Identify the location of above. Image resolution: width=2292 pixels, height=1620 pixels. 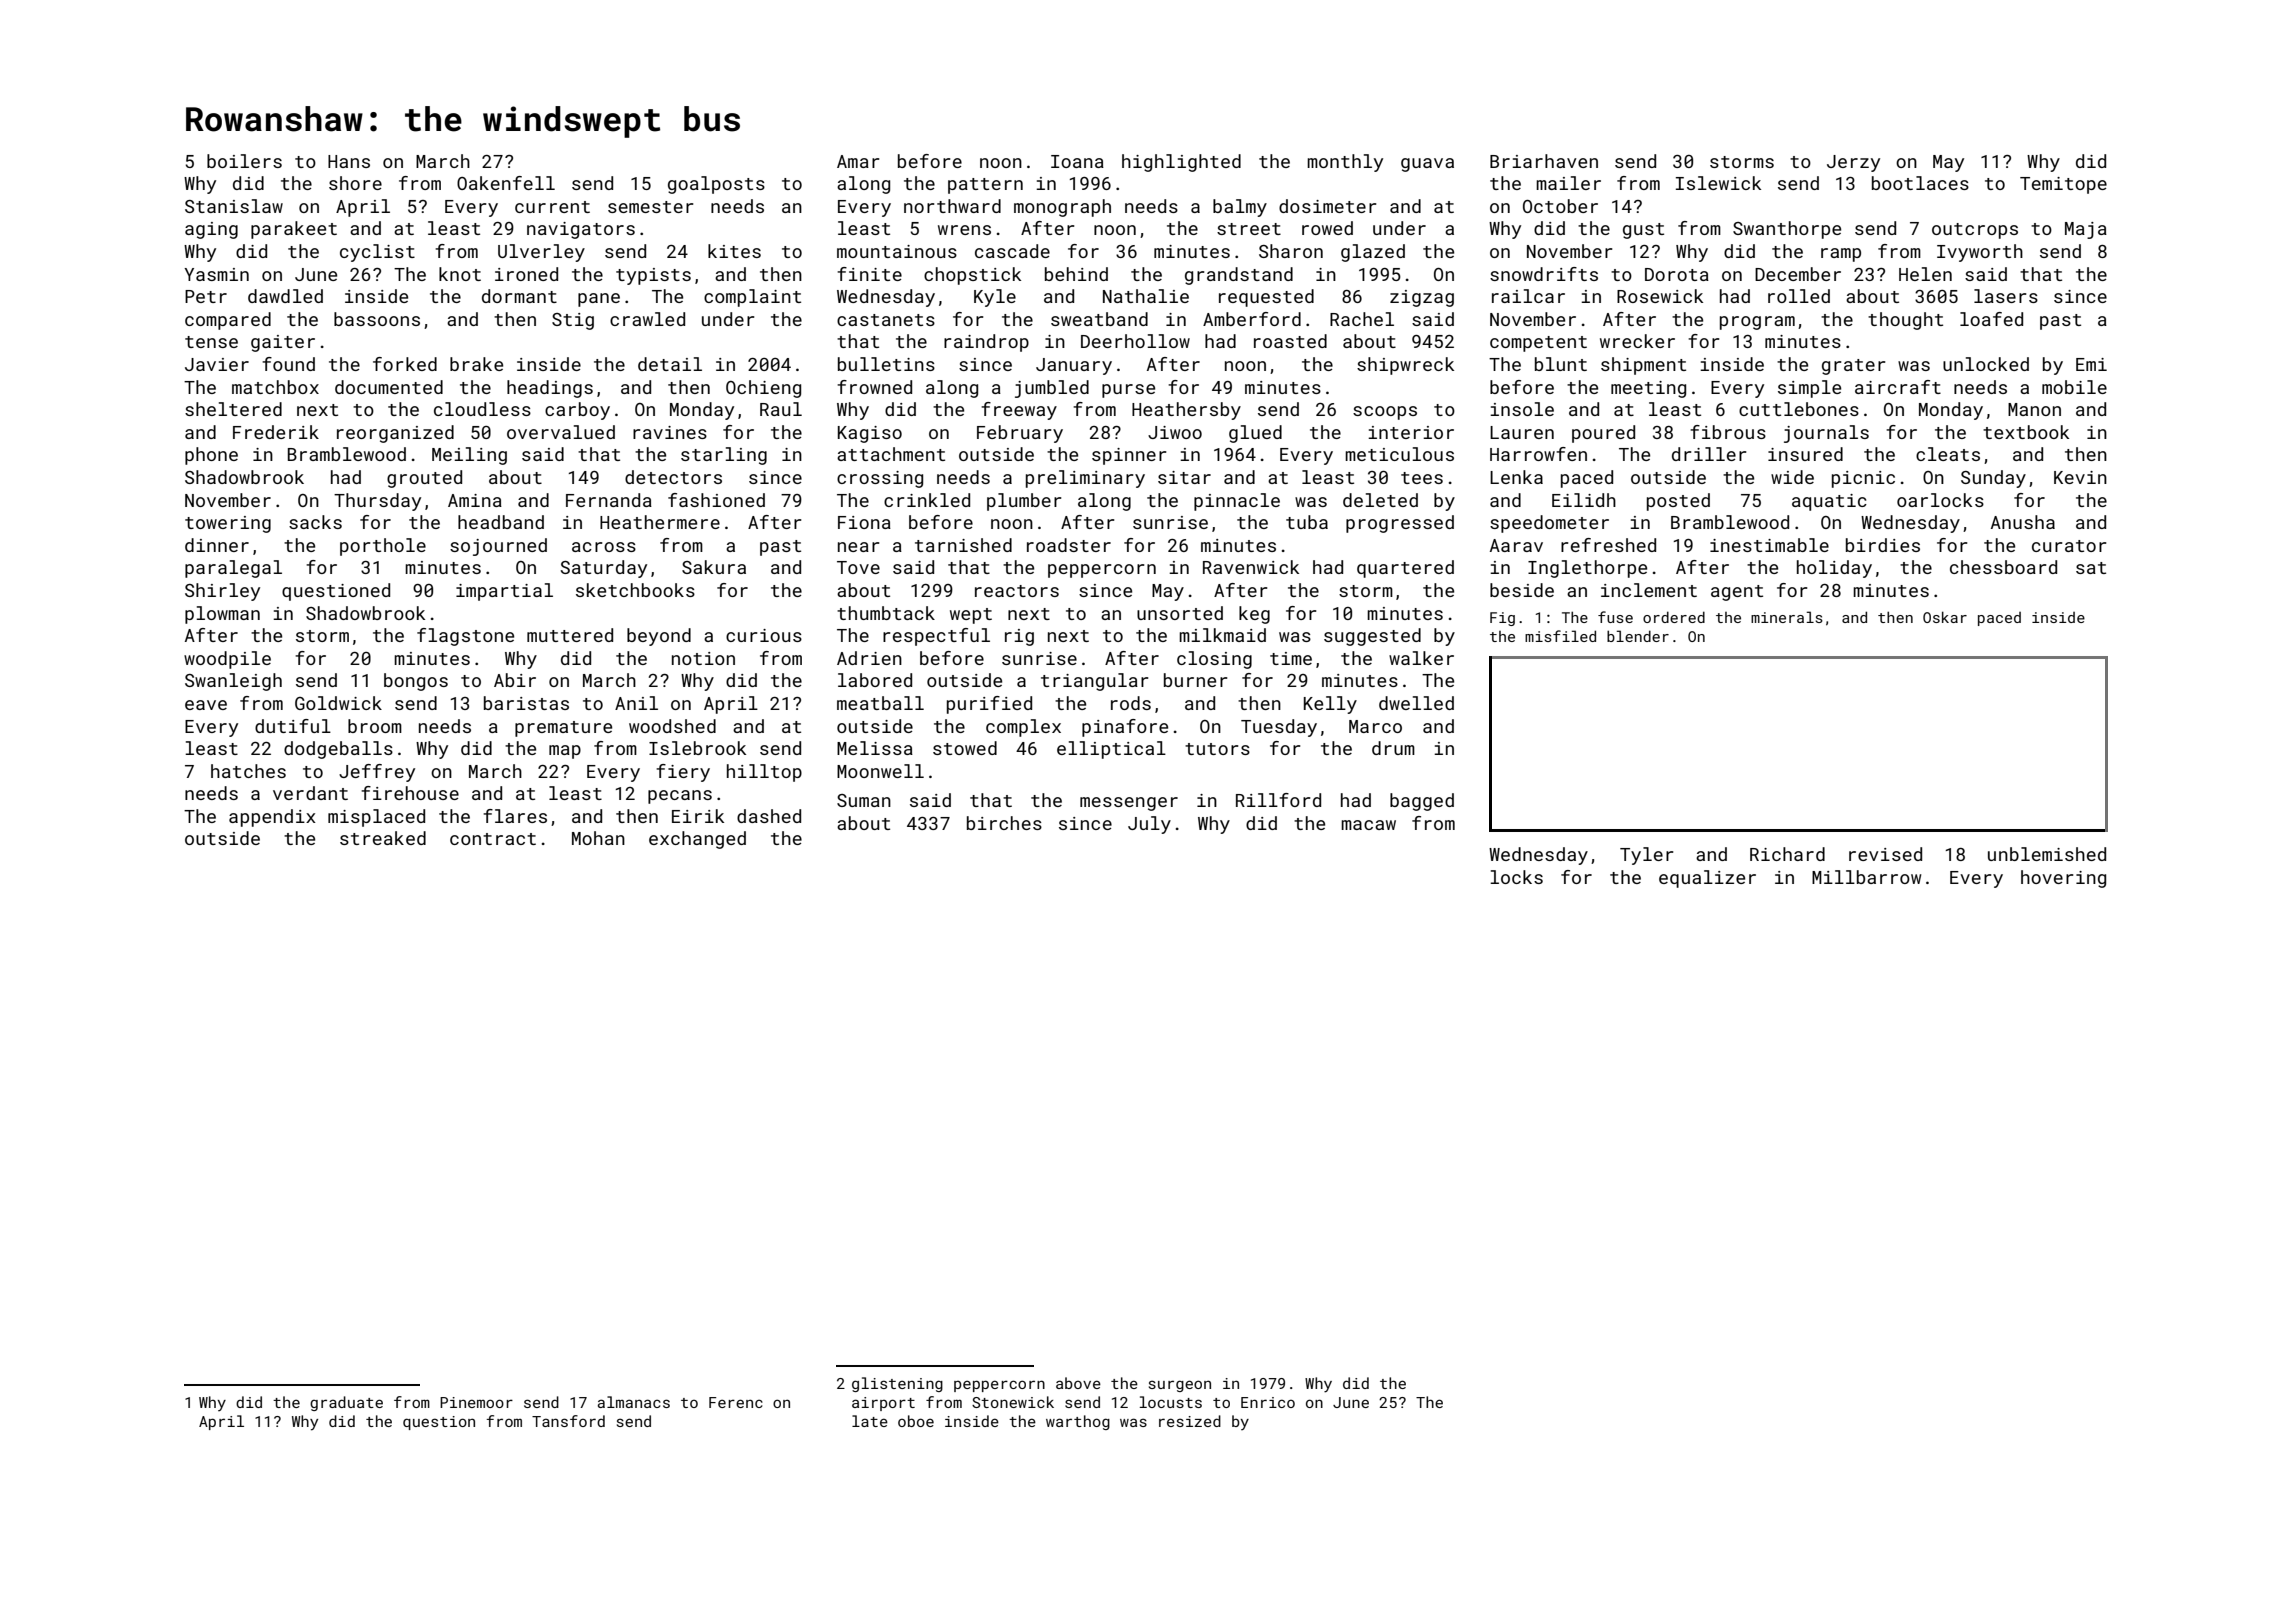
(1078, 1383).
